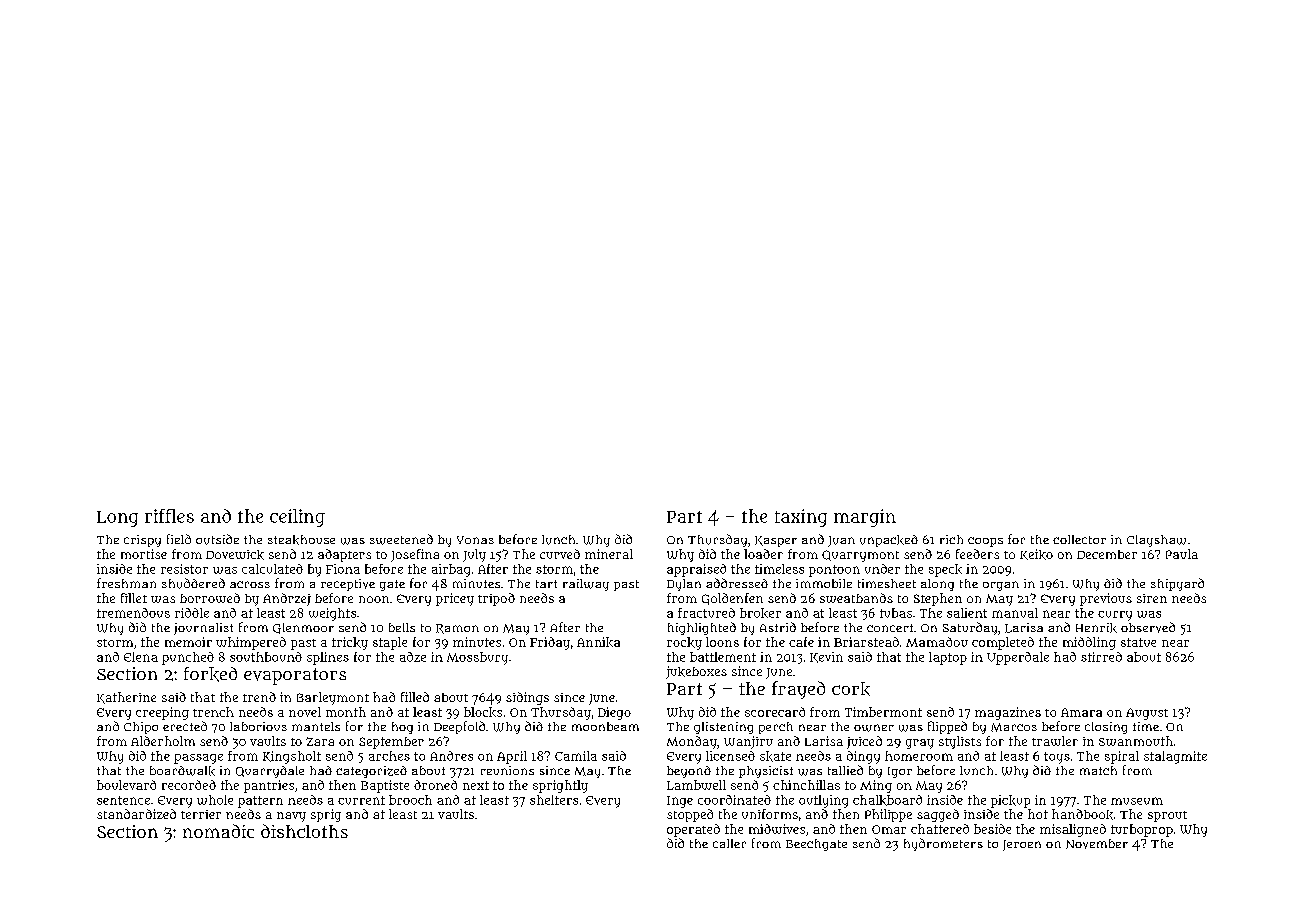 The height and width of the image is (924, 1308). Describe the element at coordinates (141, 728) in the image. I see `Chipo` at that location.
